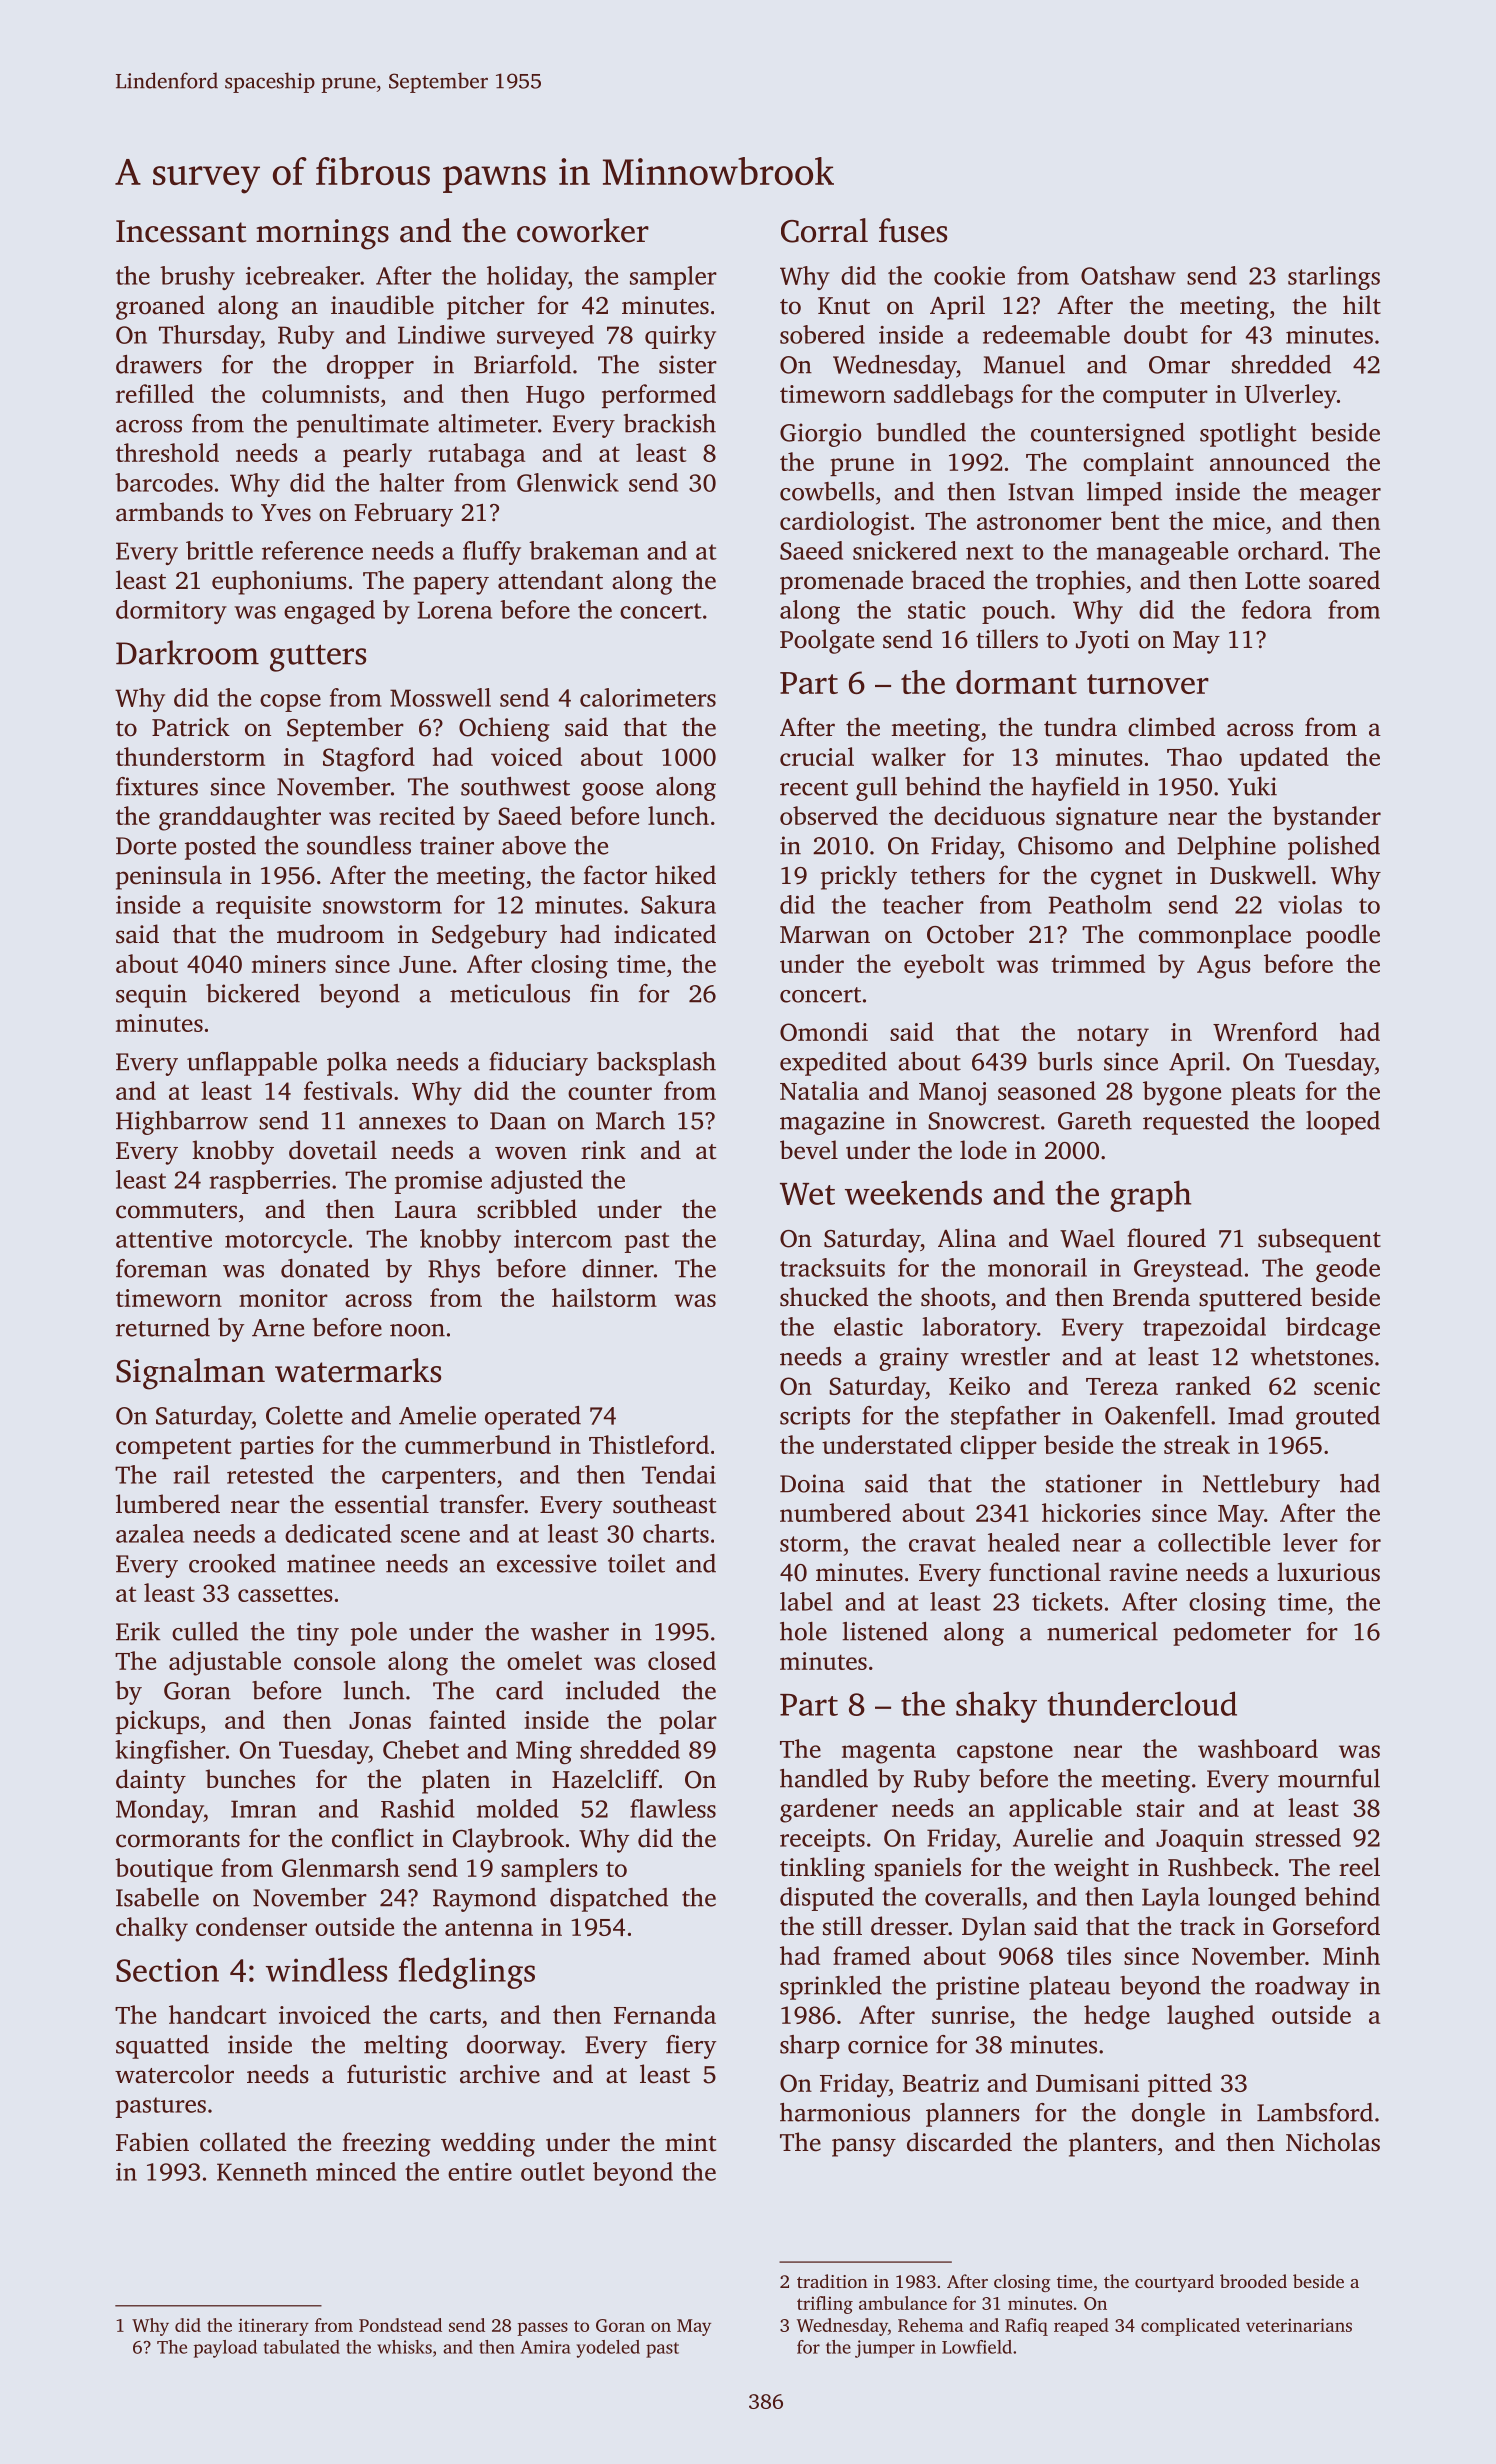  I want to click on calorimeters, so click(648, 697).
